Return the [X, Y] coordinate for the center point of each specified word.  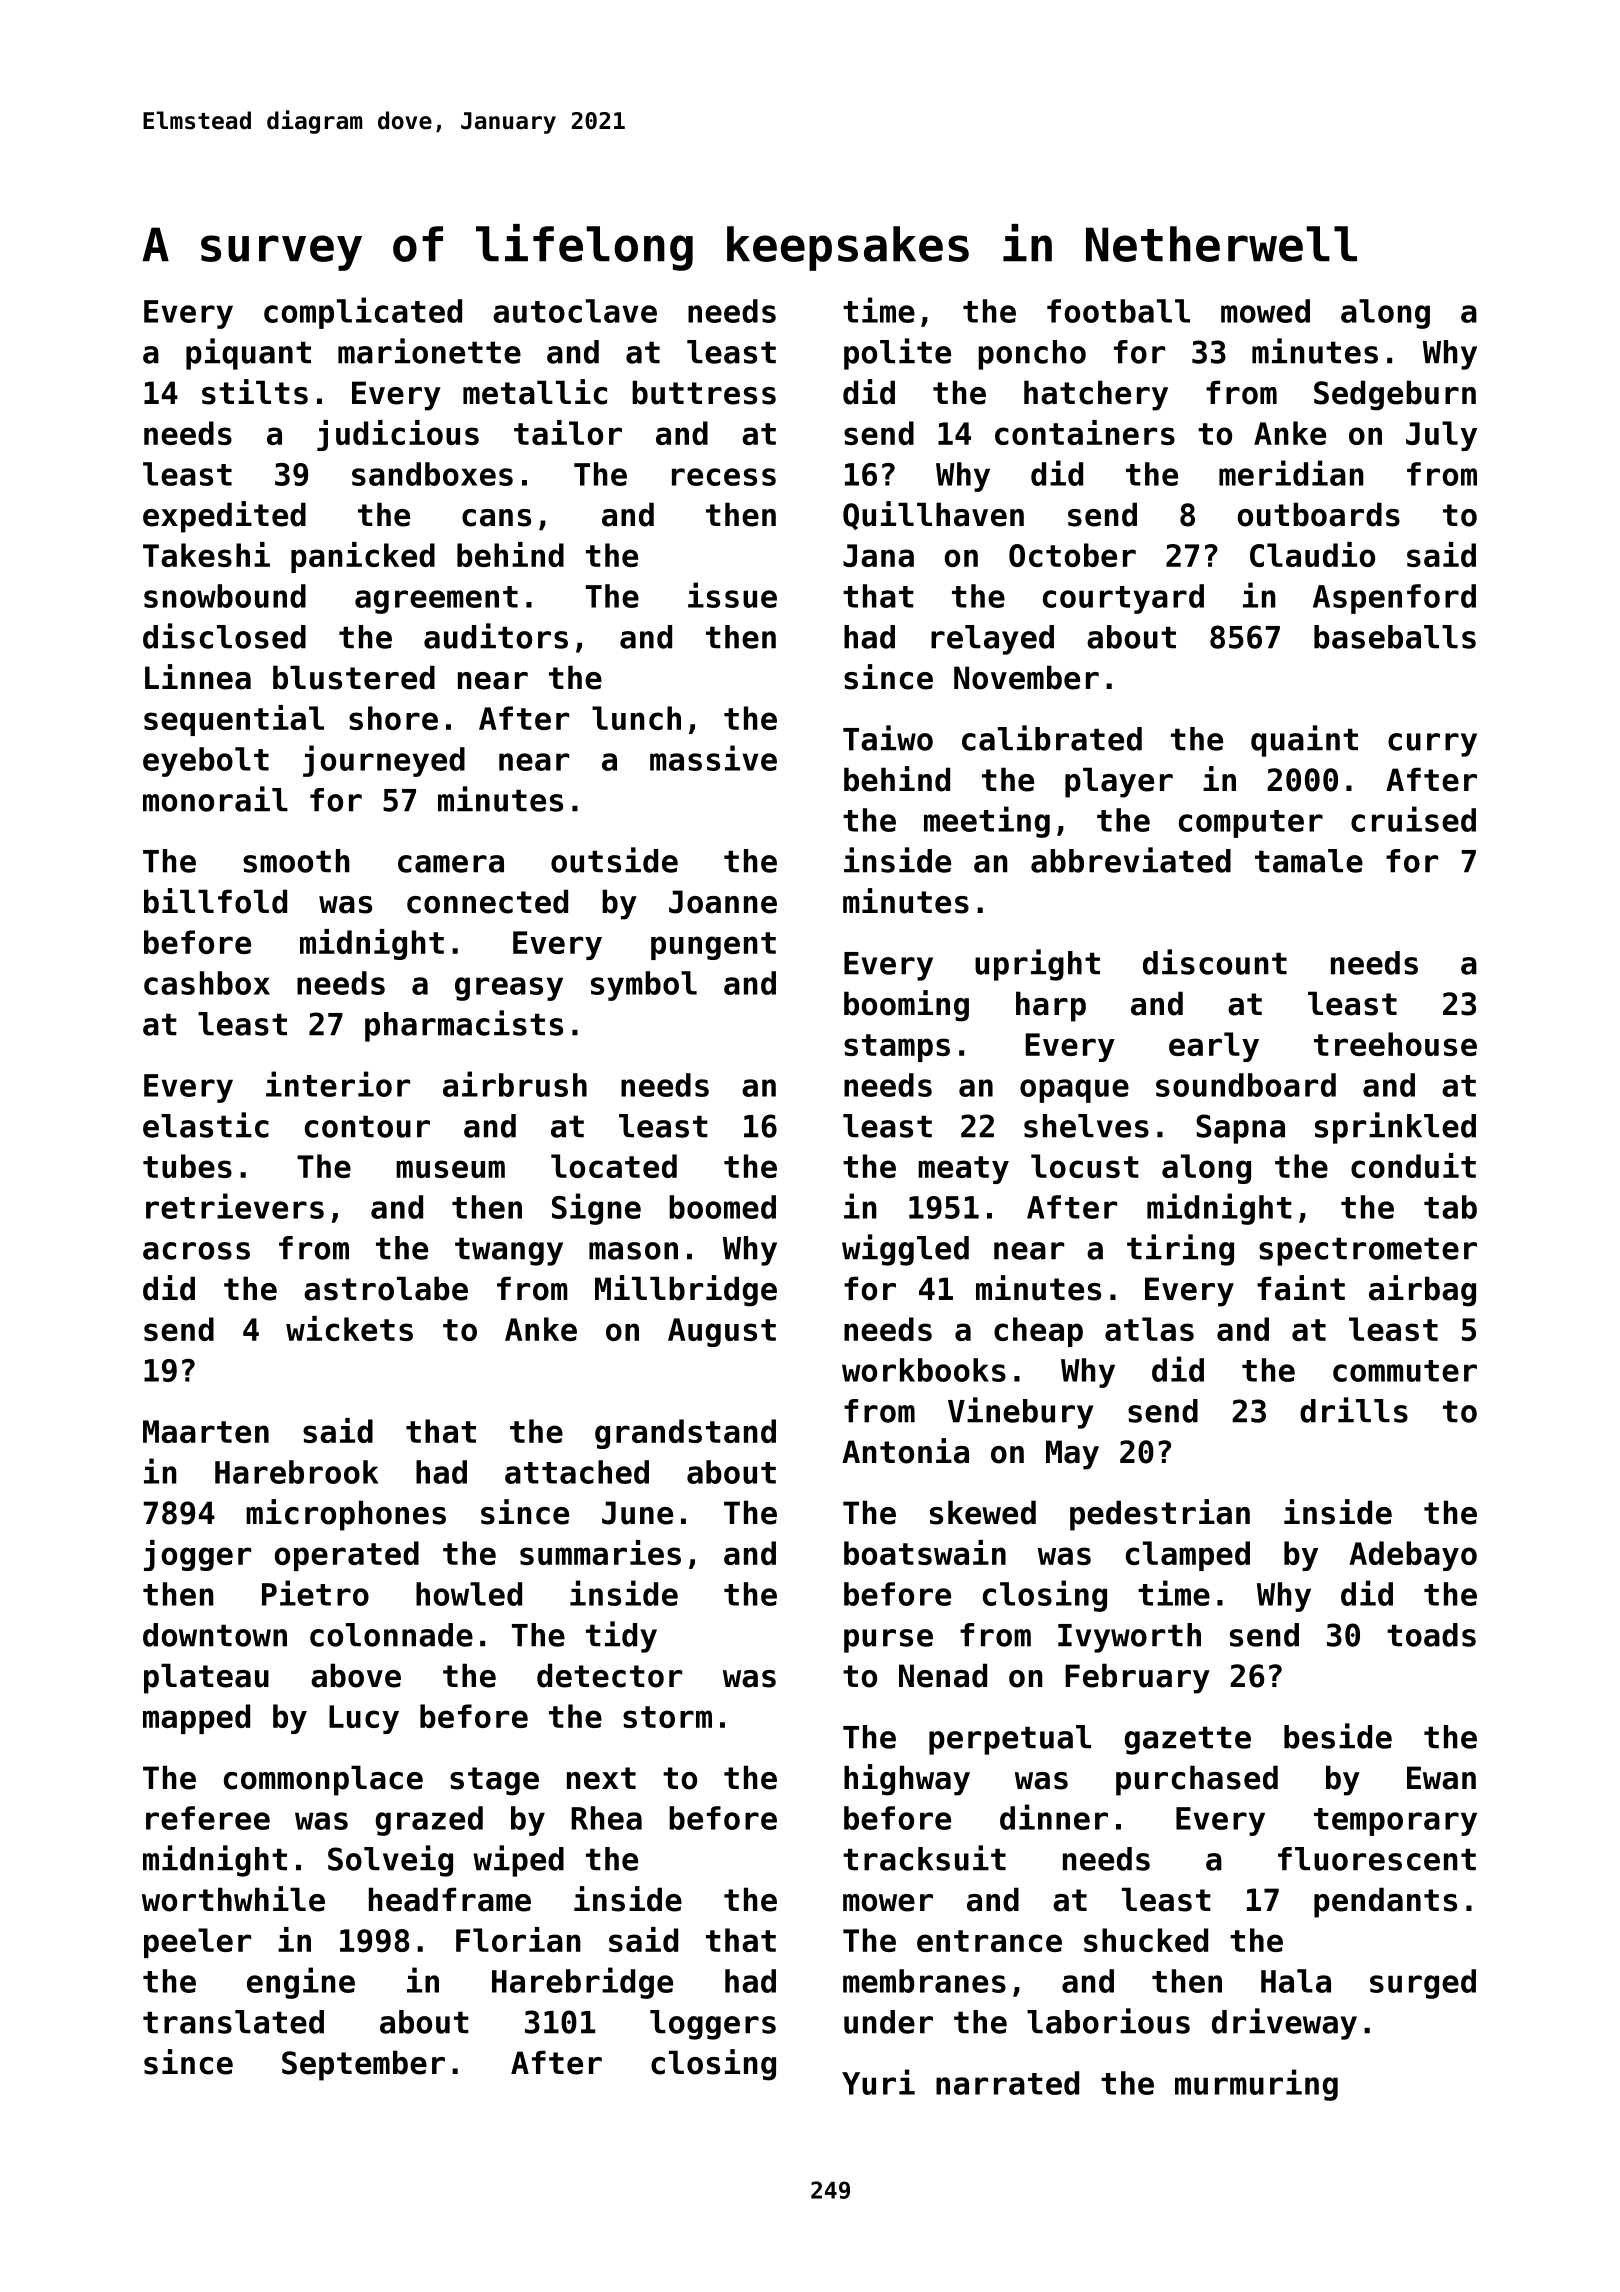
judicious [398, 435]
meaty [963, 1170]
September [363, 2065]
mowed [1265, 311]
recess [724, 477]
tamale [1309, 861]
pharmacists [464, 1026]
